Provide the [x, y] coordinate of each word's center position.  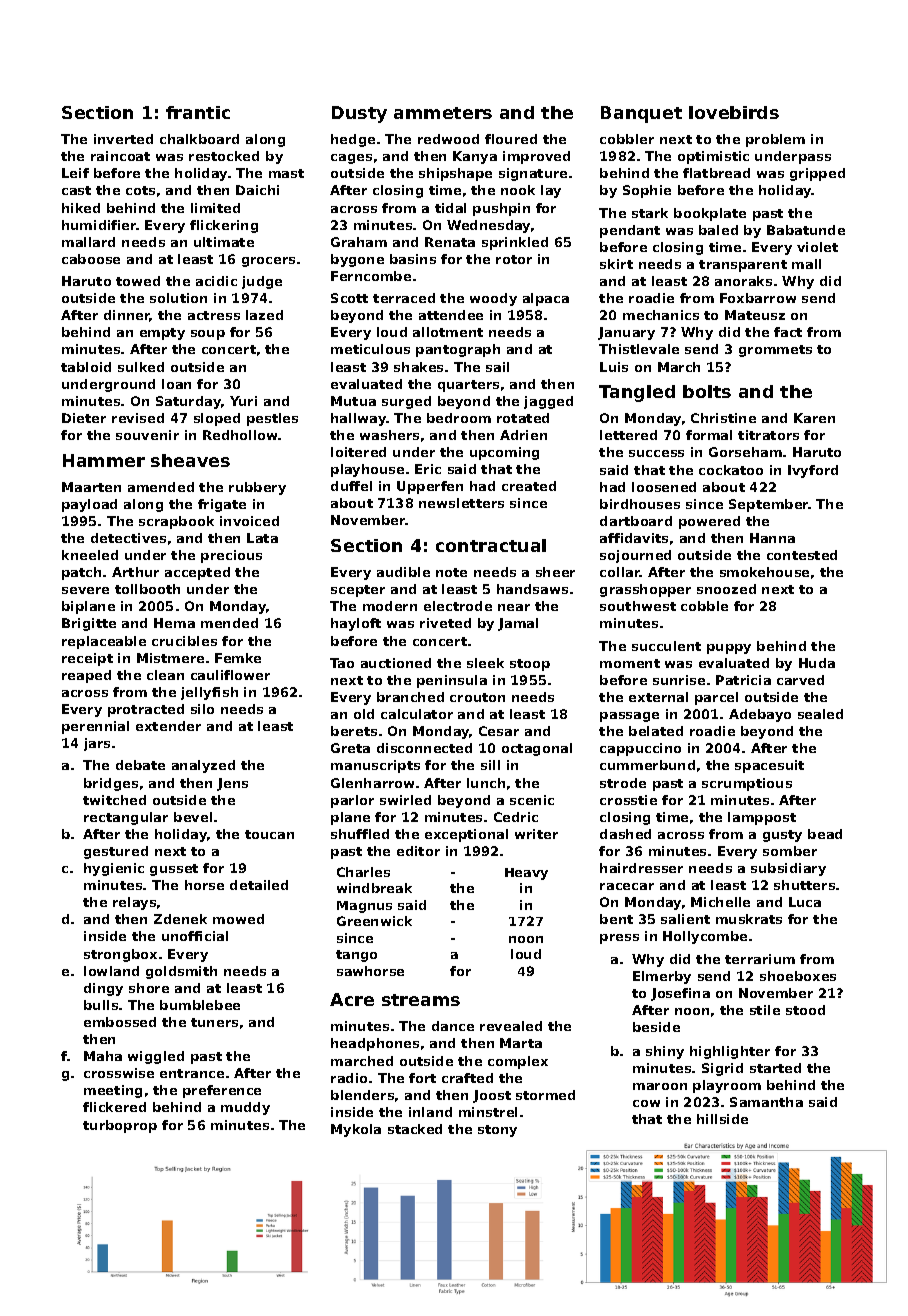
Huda [817, 663]
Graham [359, 242]
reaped [86, 676]
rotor [514, 259]
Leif [75, 173]
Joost [492, 1096]
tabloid [86, 367]
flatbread [716, 173]
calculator [417, 714]
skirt [616, 264]
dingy [103, 989]
